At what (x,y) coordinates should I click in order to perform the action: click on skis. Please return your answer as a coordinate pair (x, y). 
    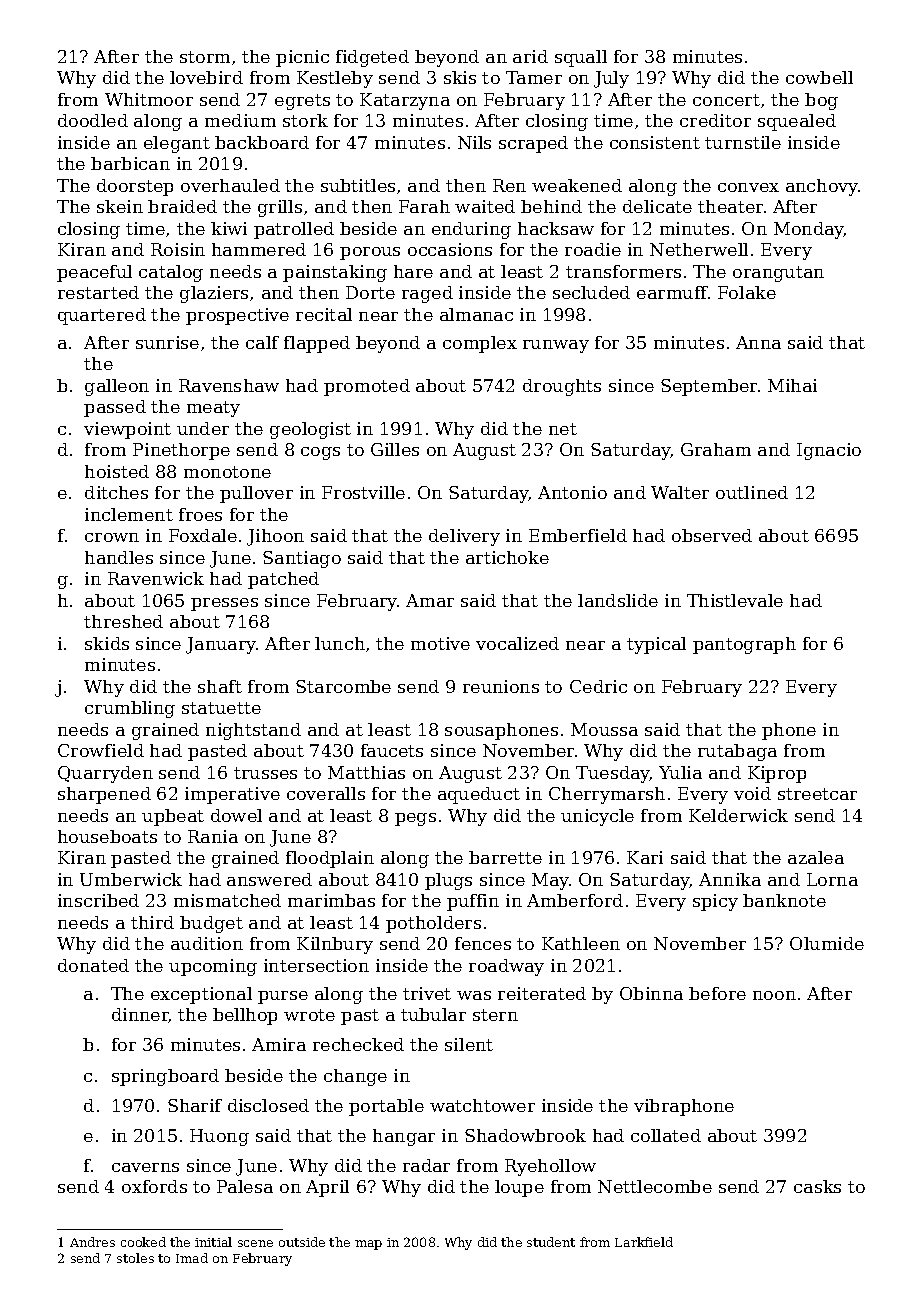
    Looking at the image, I should click on (460, 77).
